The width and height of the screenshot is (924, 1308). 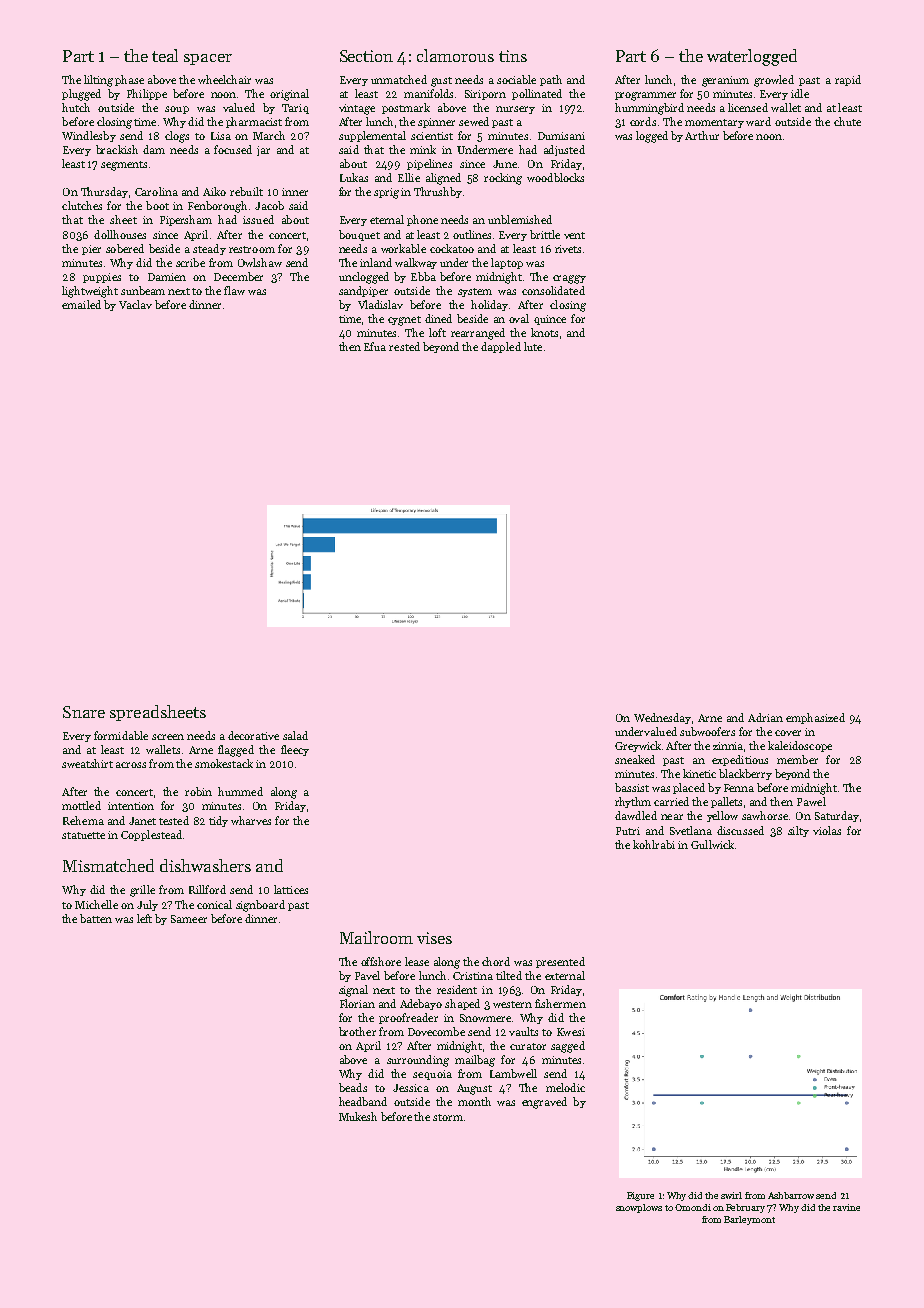 I want to click on ravine, so click(x=846, y=1207).
